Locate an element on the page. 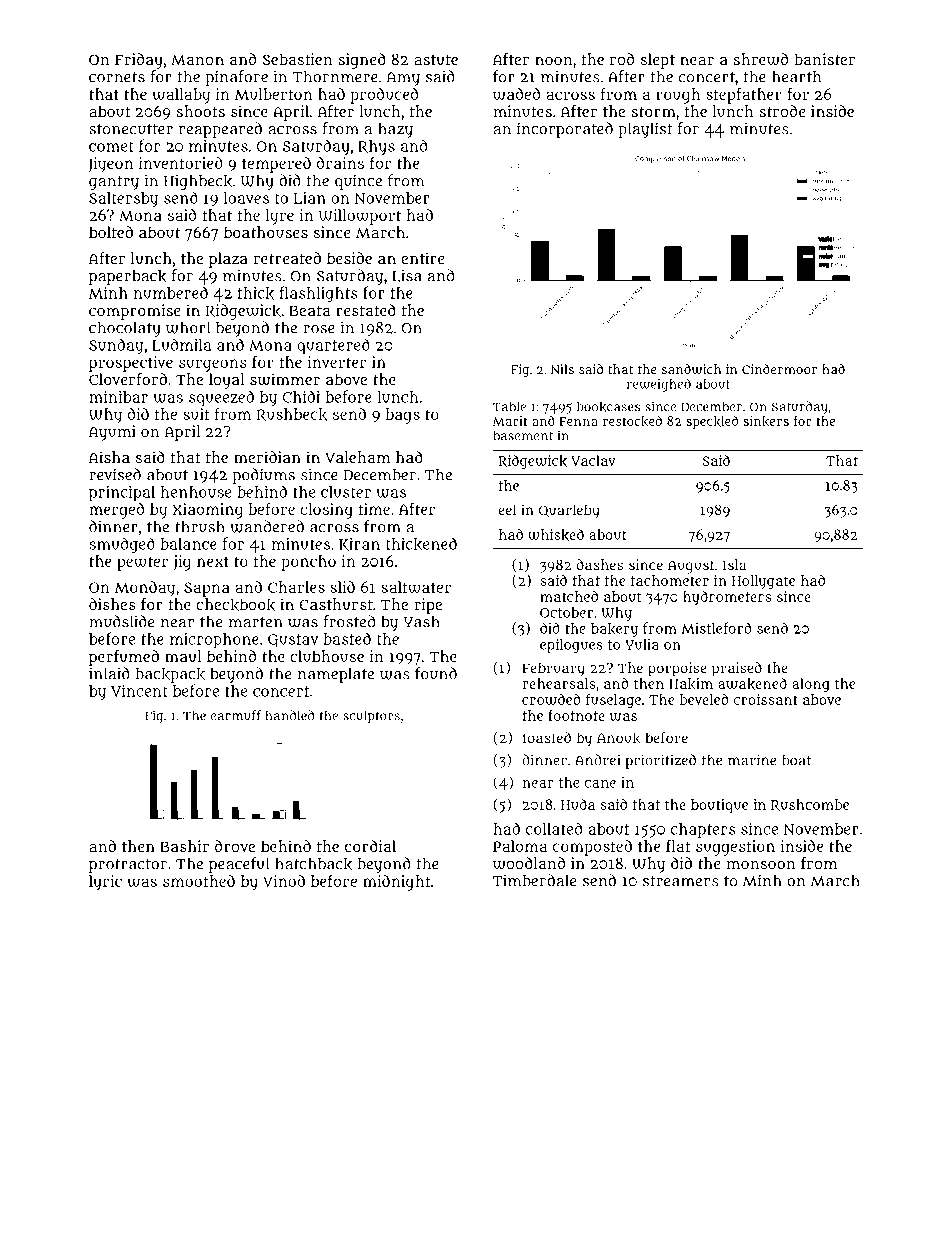  astute is located at coordinates (436, 60).
